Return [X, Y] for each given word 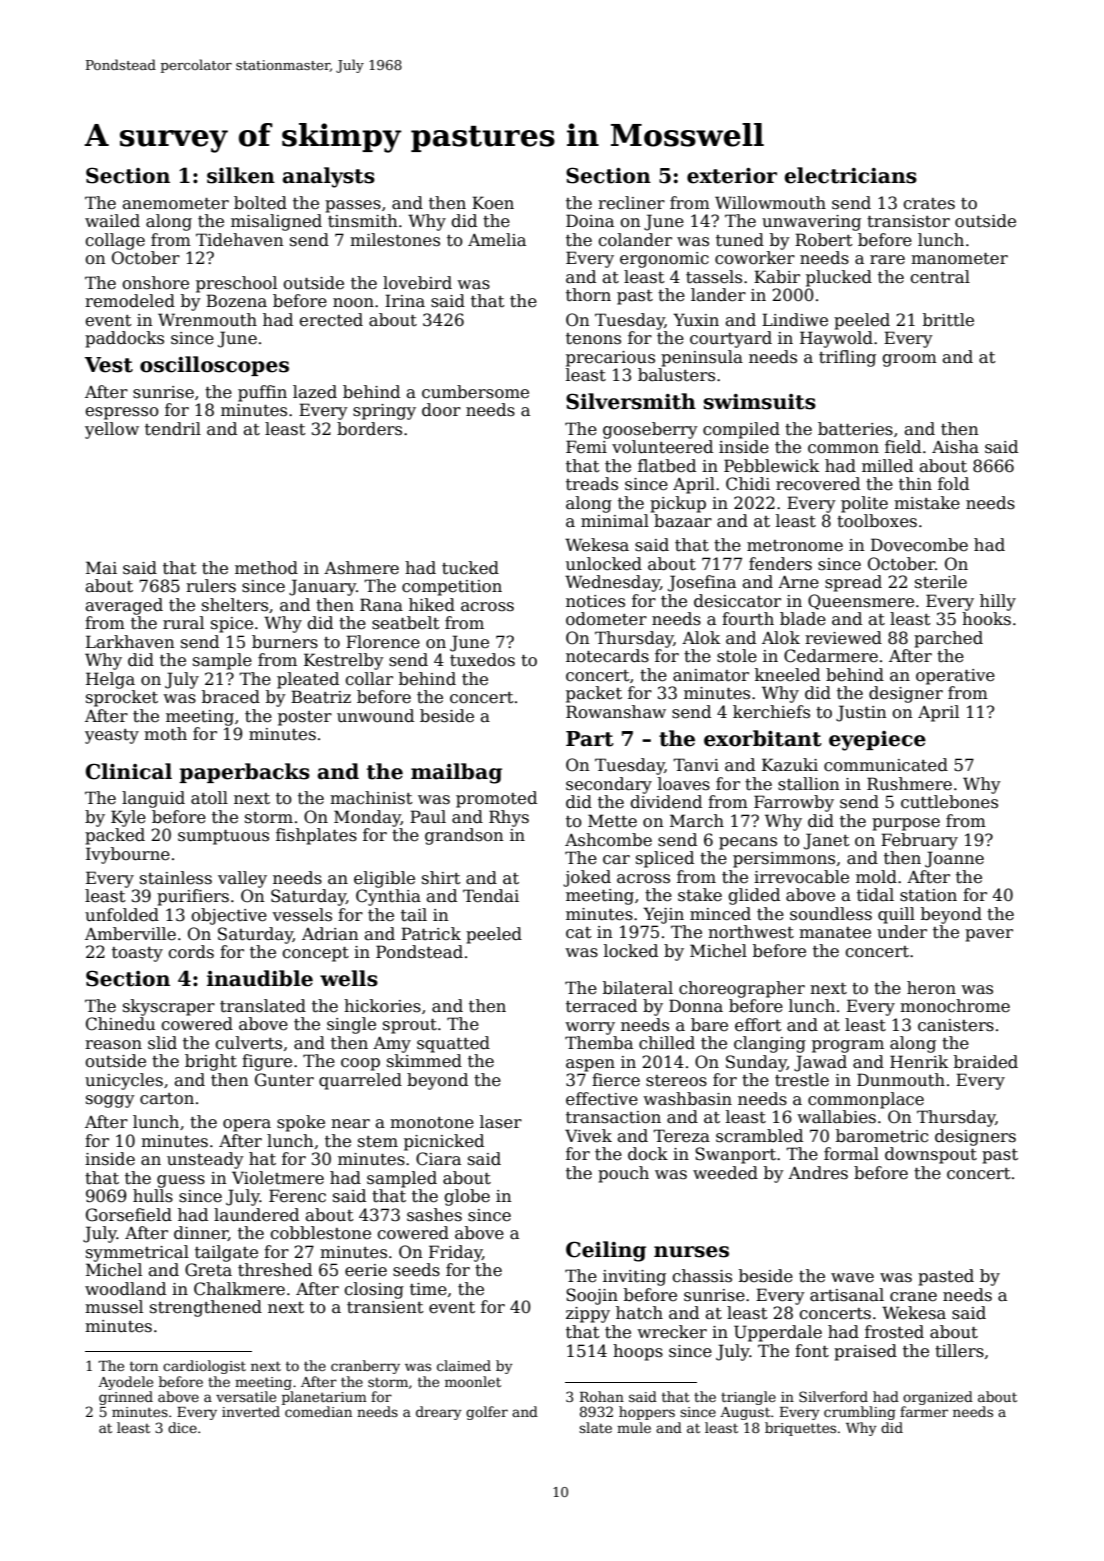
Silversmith [631, 401]
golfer [487, 1413]
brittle [948, 320]
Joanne [954, 859]
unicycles [124, 1081]
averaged [124, 606]
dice [182, 1427]
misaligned [276, 222]
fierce [616, 1080]
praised [865, 1352]
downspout [931, 1155]
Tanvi [696, 765]
